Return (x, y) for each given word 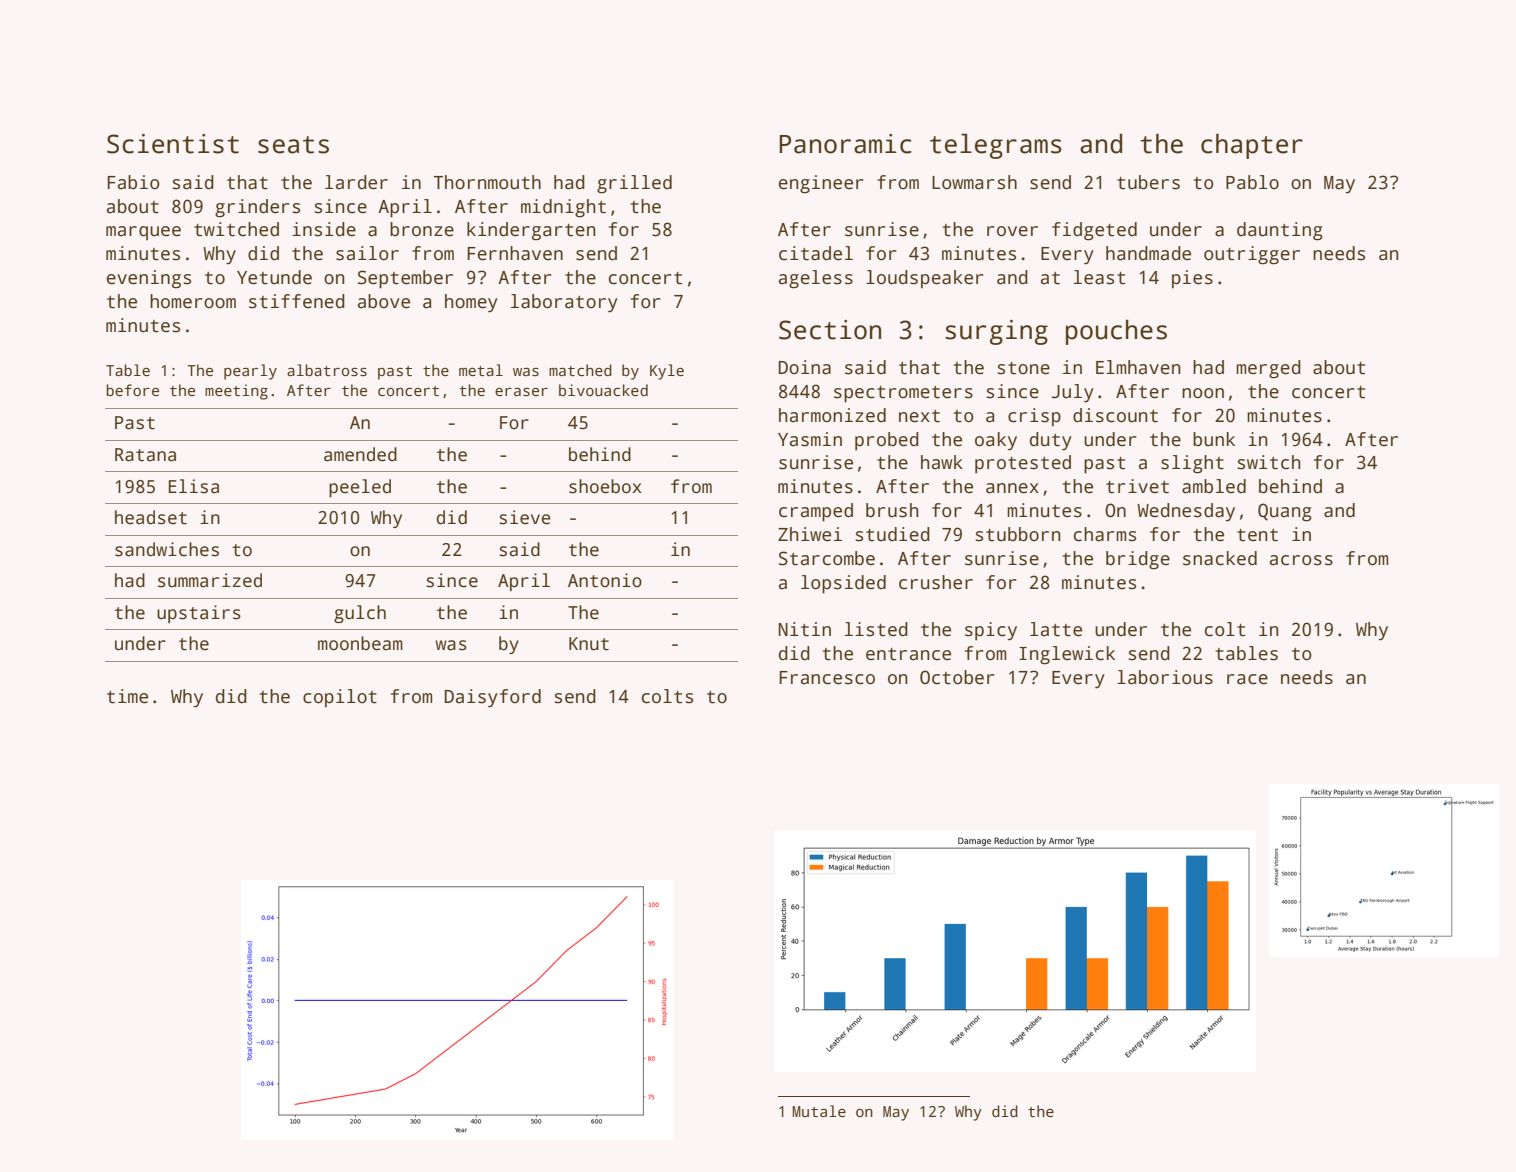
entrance (908, 654)
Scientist (173, 144)
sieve (525, 517)
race (1247, 679)
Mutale (819, 1111)
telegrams (996, 146)
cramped (816, 512)
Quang (1285, 512)
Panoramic (845, 144)
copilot (340, 698)
